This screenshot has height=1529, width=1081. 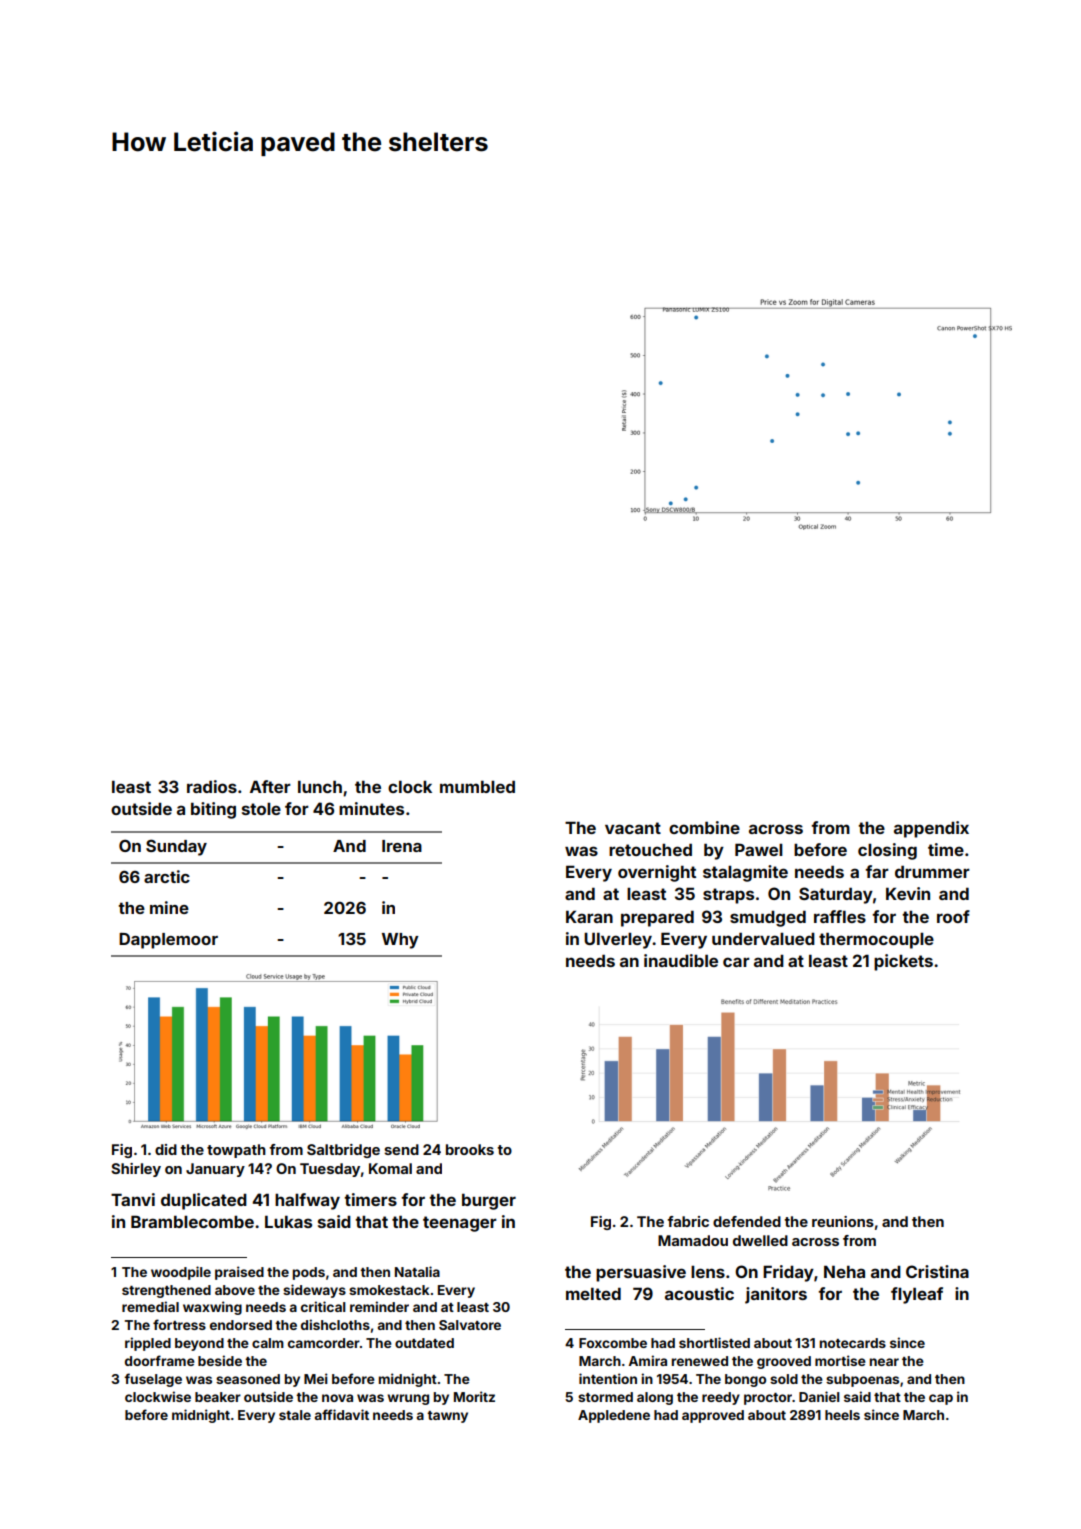 I want to click on combine, so click(x=704, y=827).
